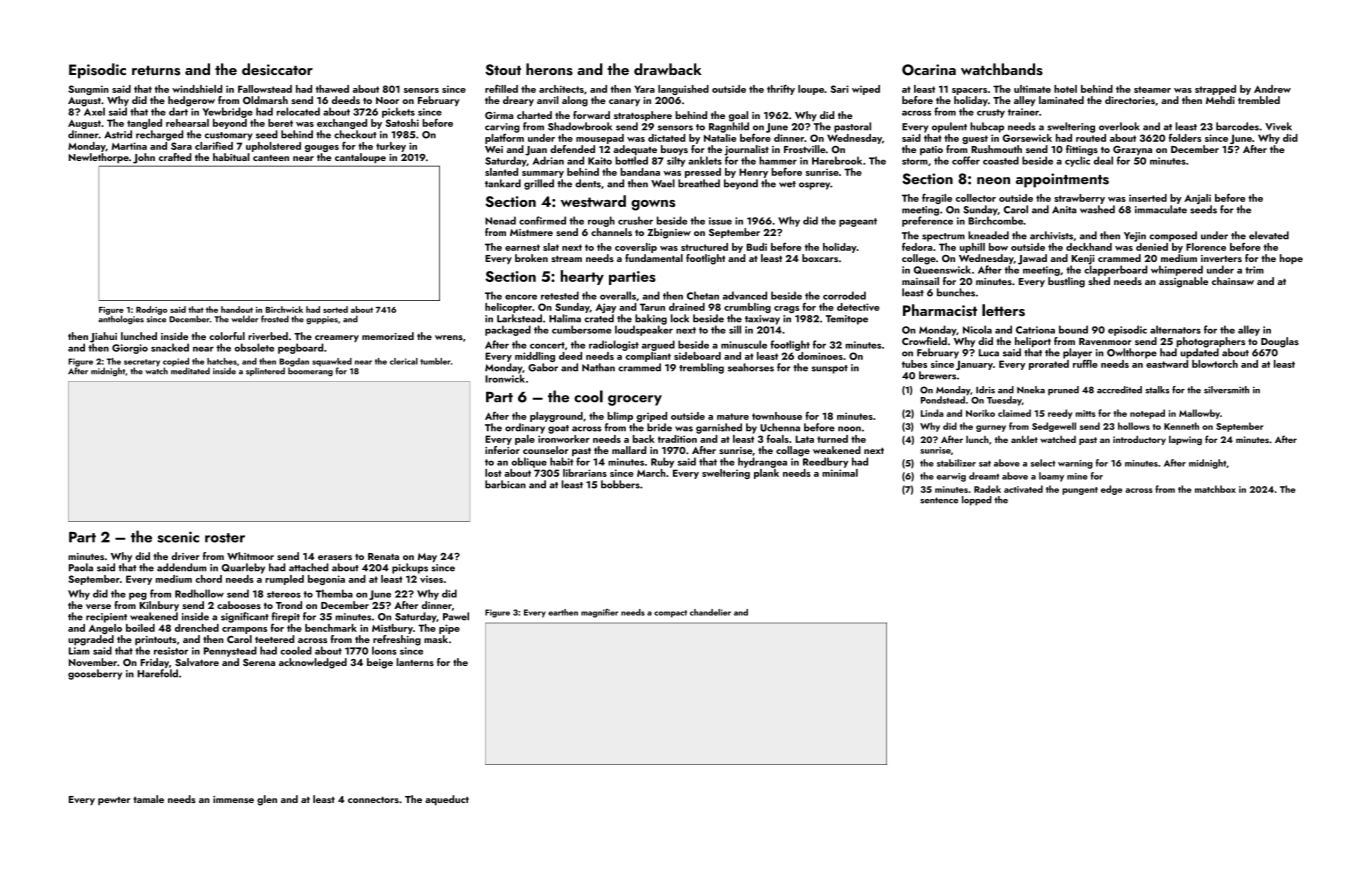 The image size is (1372, 887). I want to click on compact, so click(670, 614).
